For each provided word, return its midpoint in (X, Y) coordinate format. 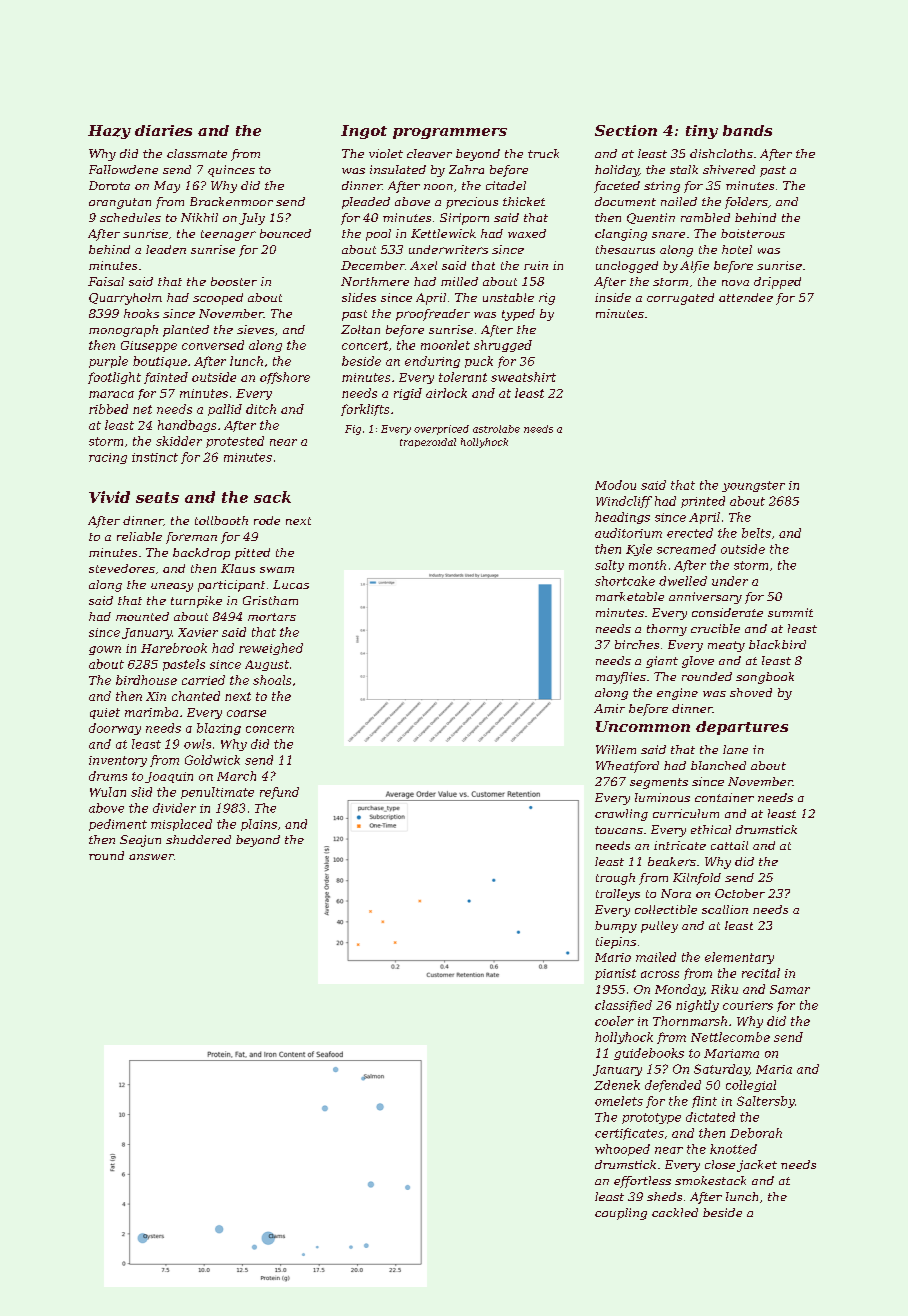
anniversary (705, 598)
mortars (272, 617)
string (662, 187)
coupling (621, 1214)
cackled (675, 1212)
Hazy (109, 132)
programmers (450, 133)
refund (279, 793)
